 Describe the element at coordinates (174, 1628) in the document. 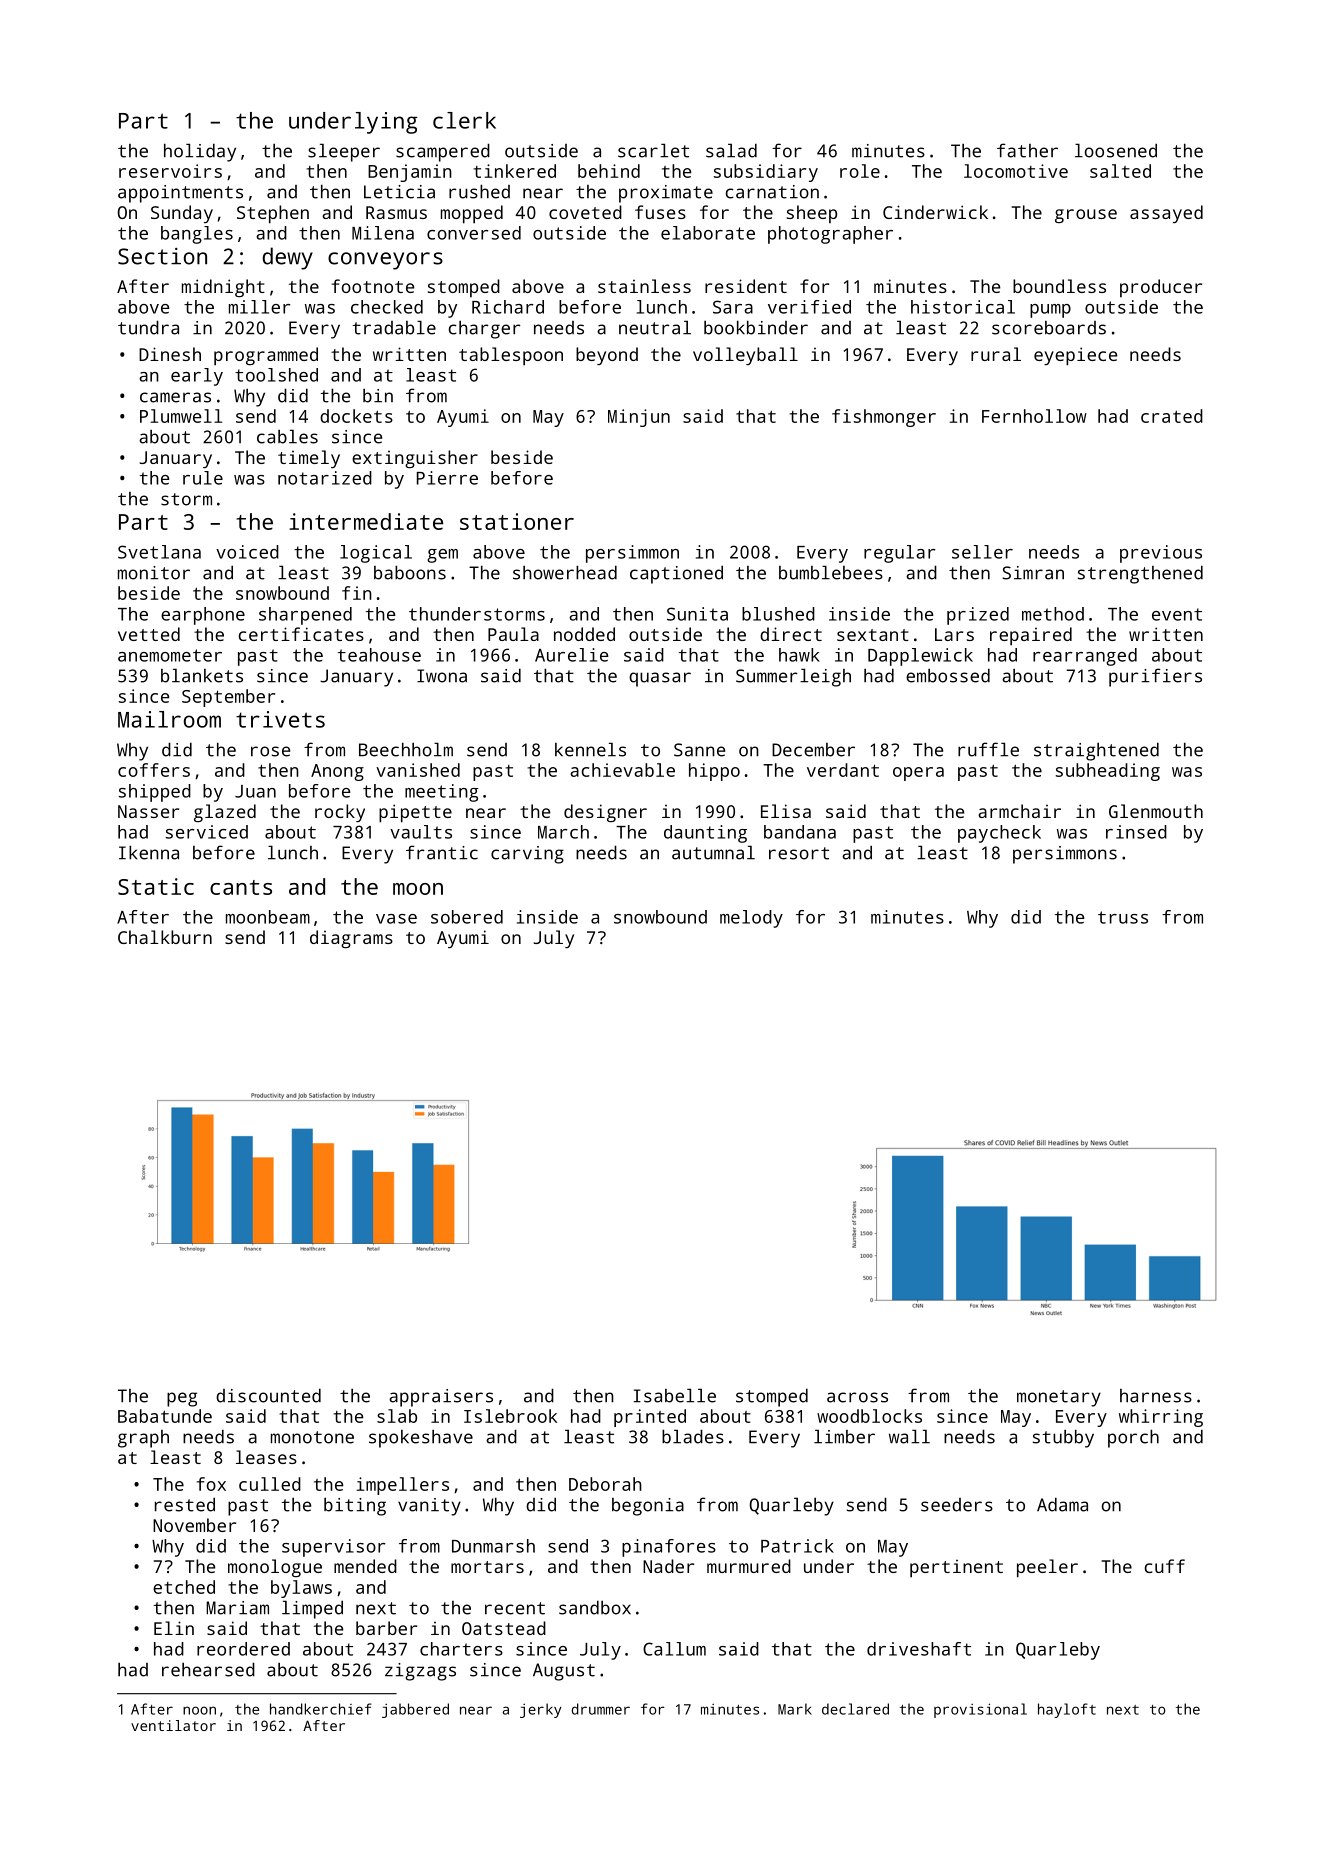

I see `Elin` at that location.
